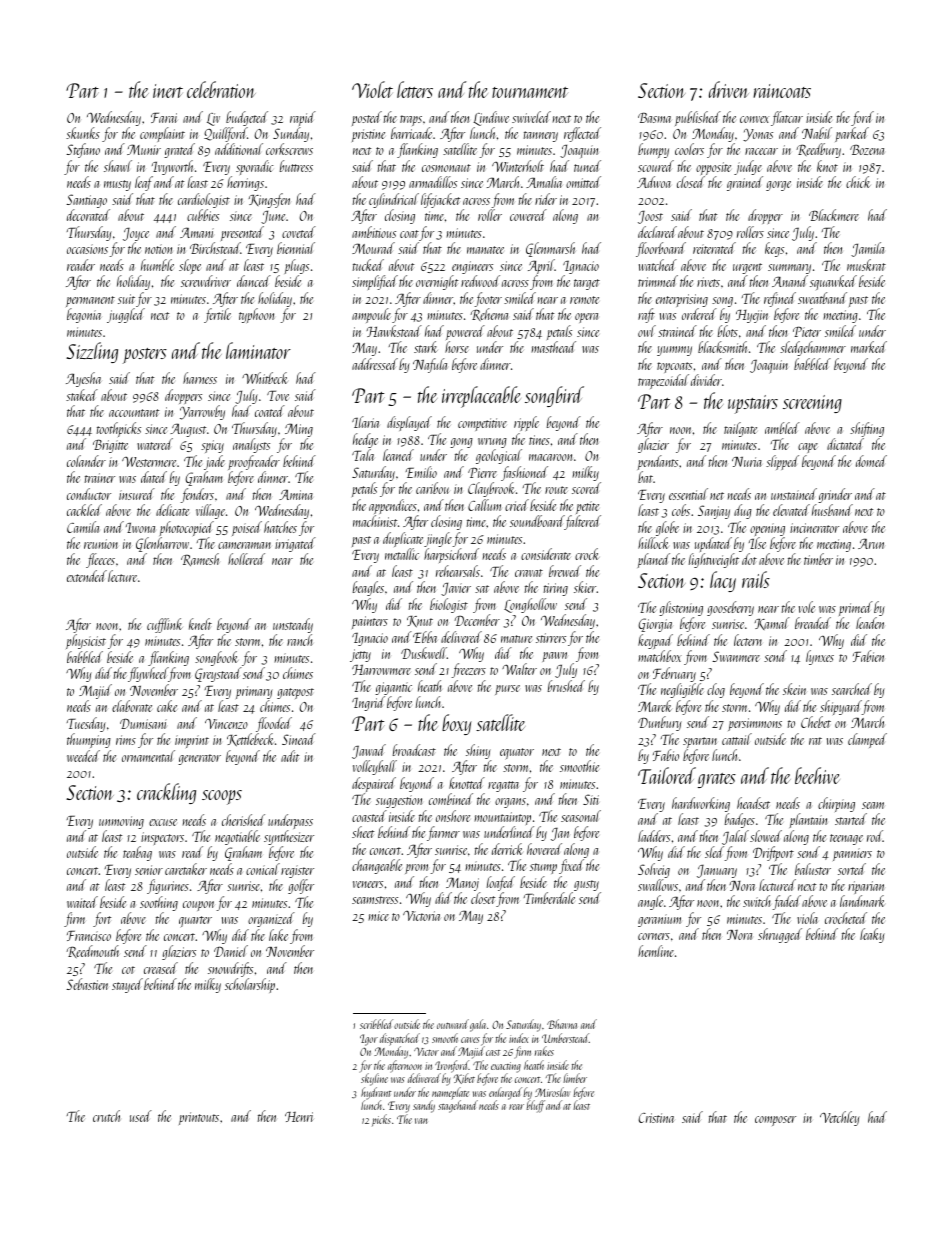  What do you see at coordinates (106, 1116) in the document?
I see `crutch` at bounding box center [106, 1116].
